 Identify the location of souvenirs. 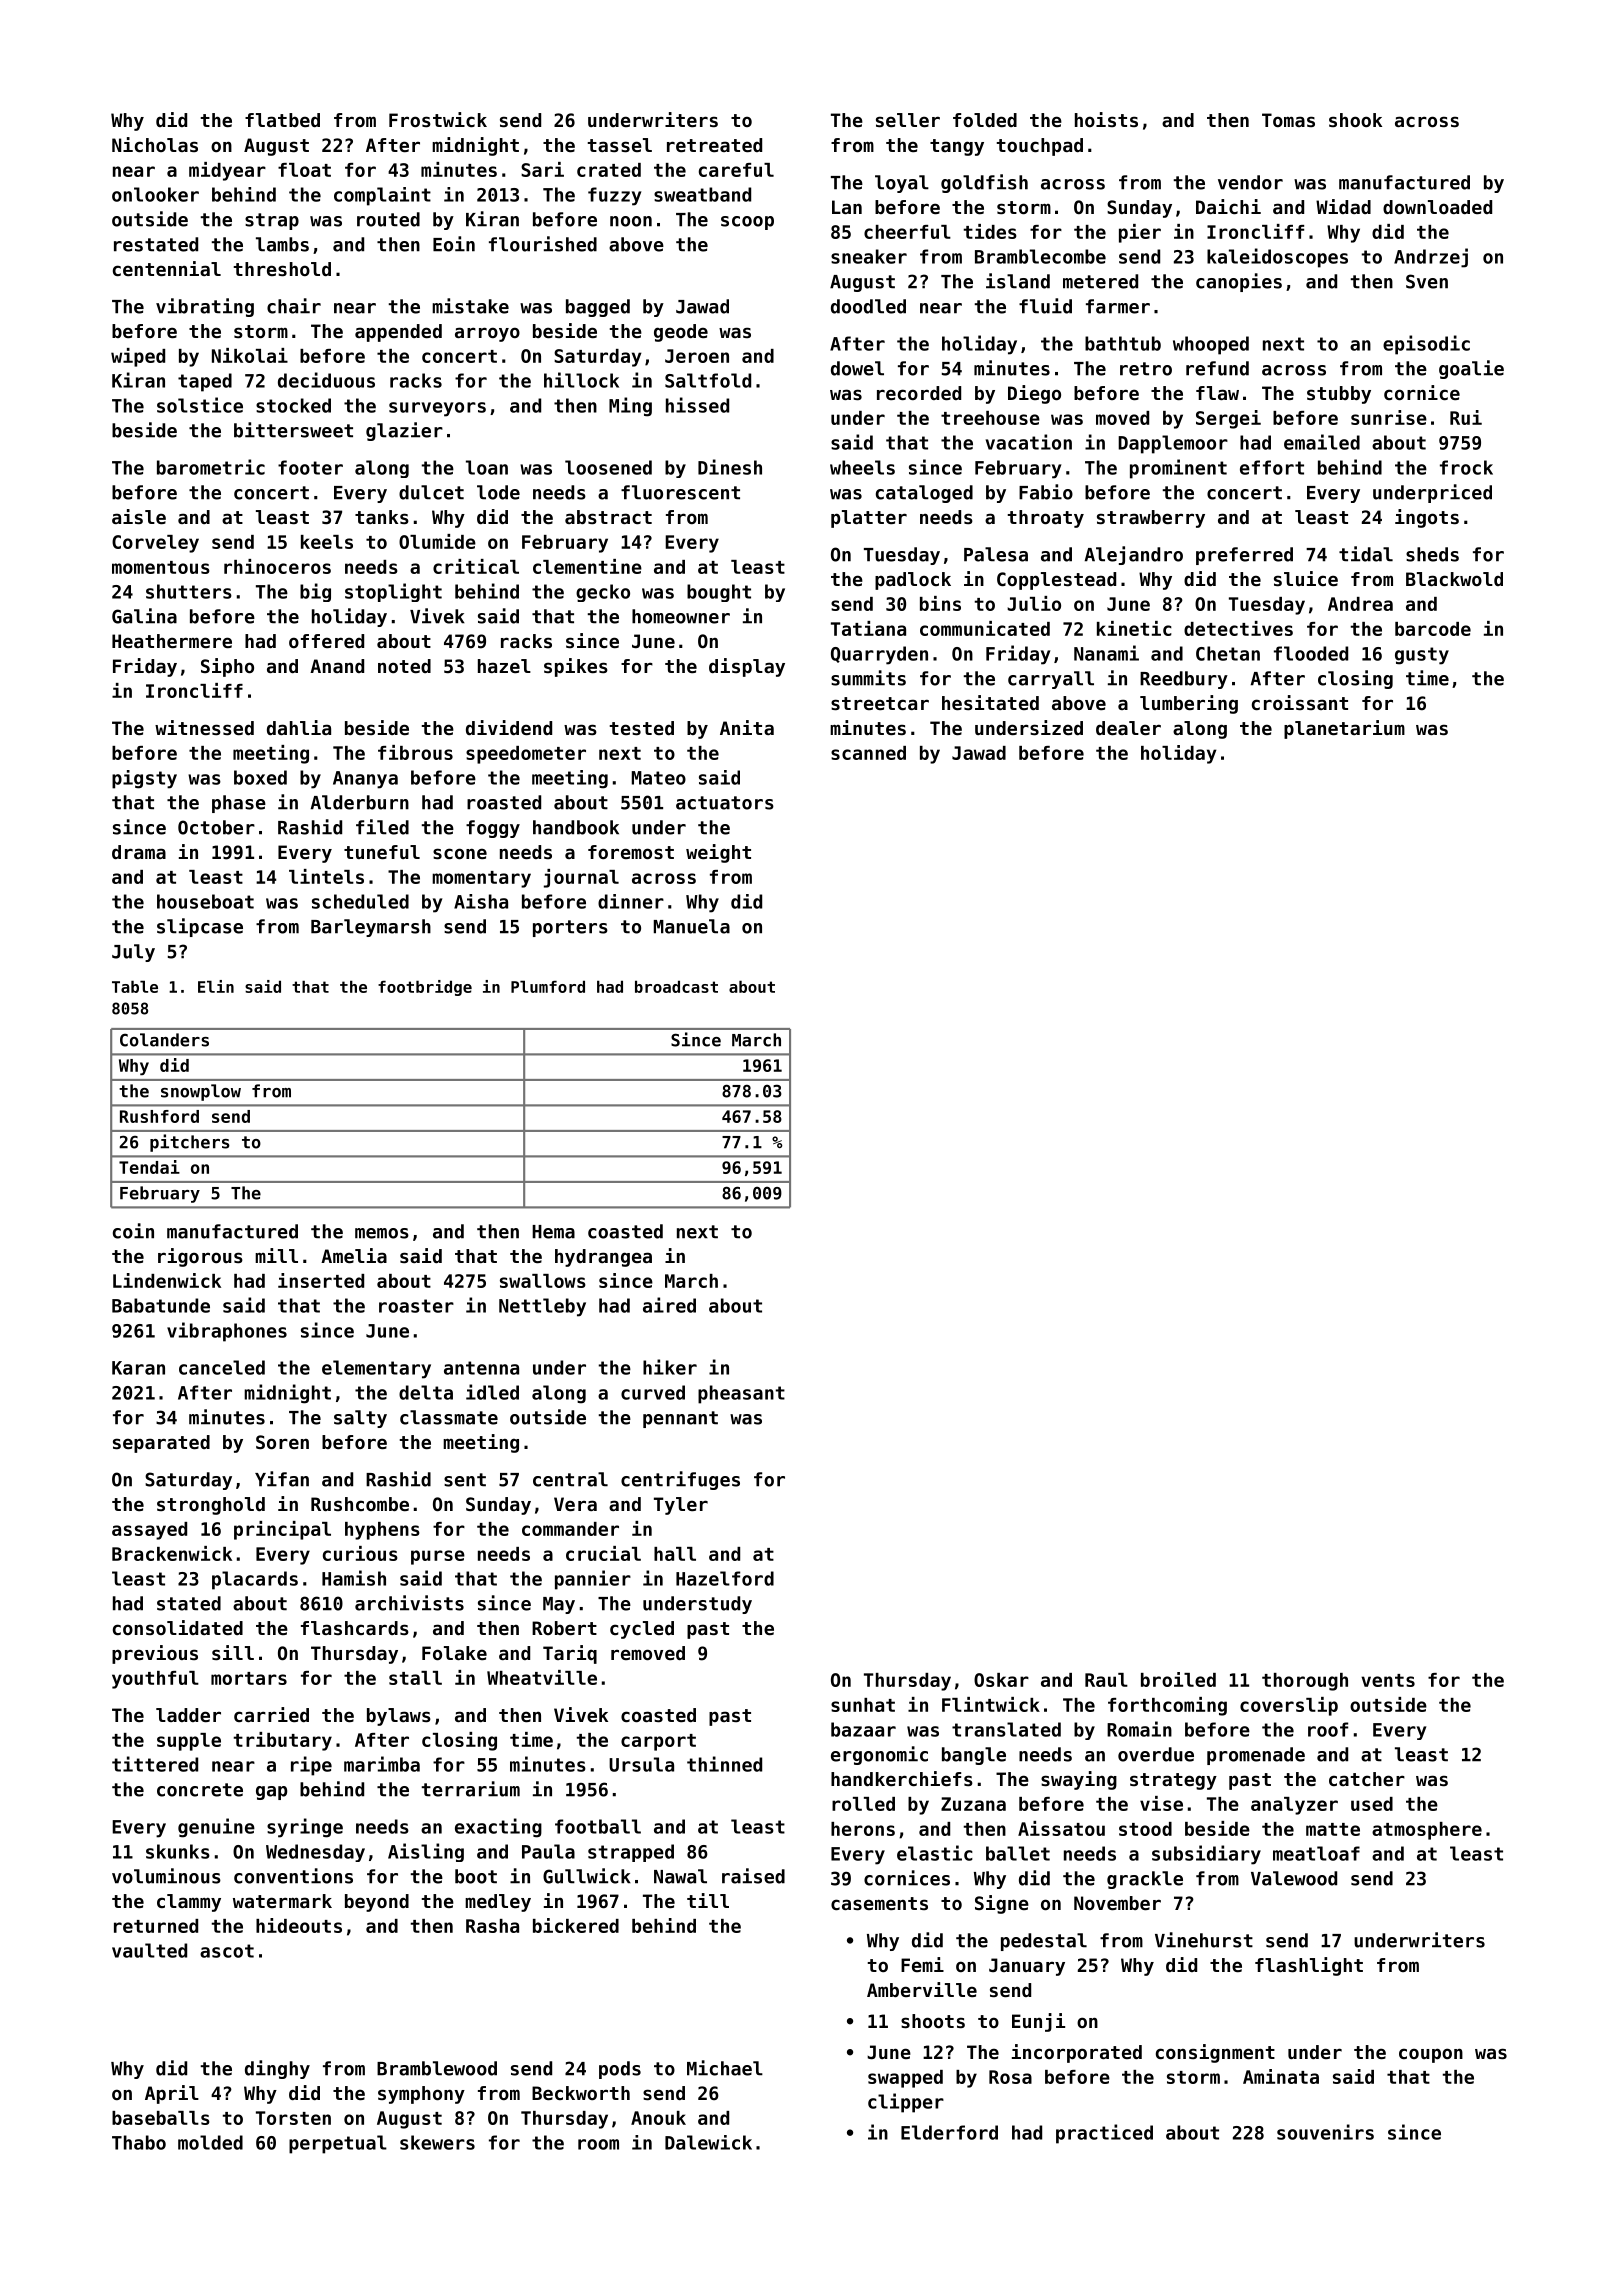
(1325, 2132).
